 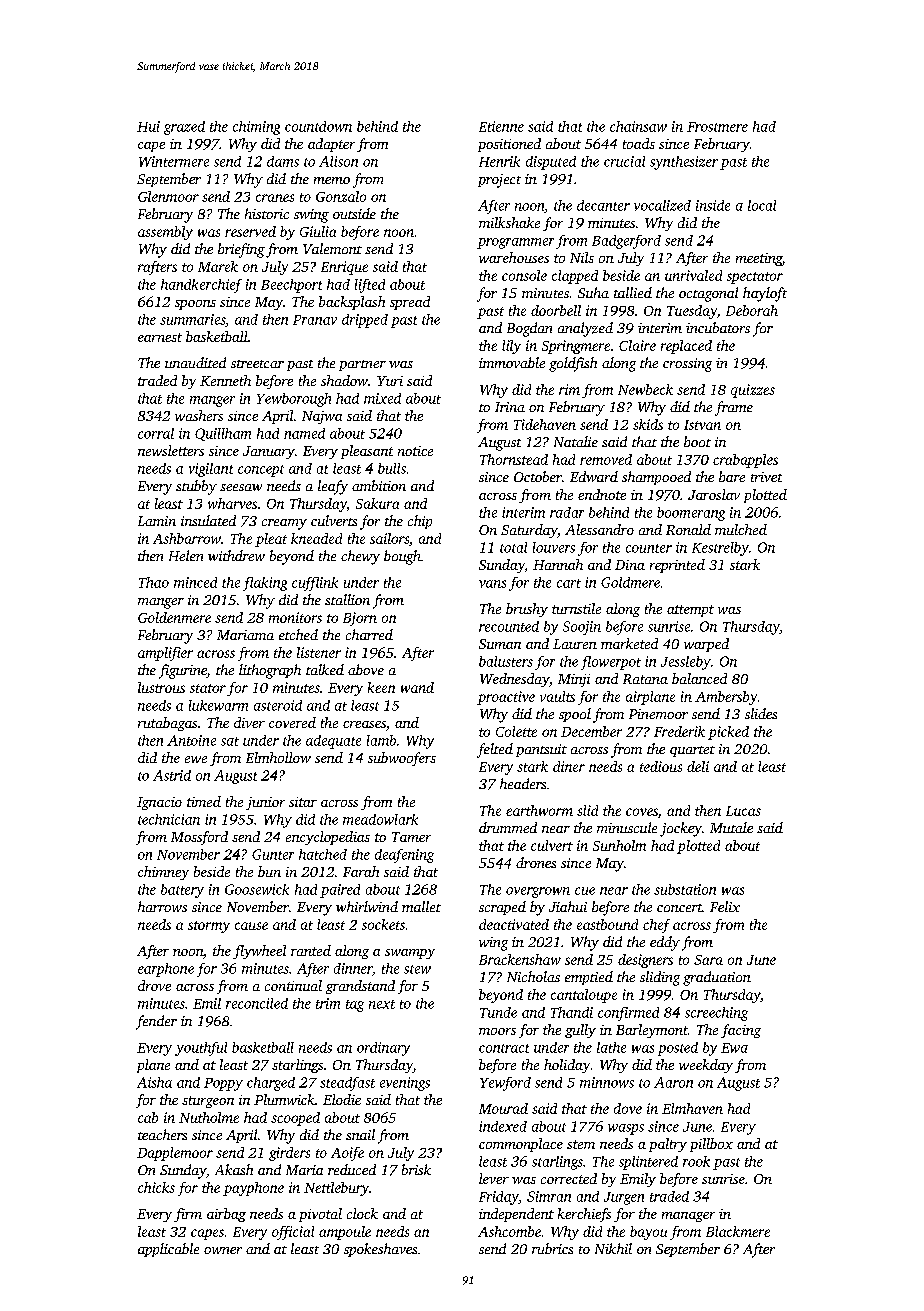 I want to click on rubrics, so click(x=552, y=1248).
